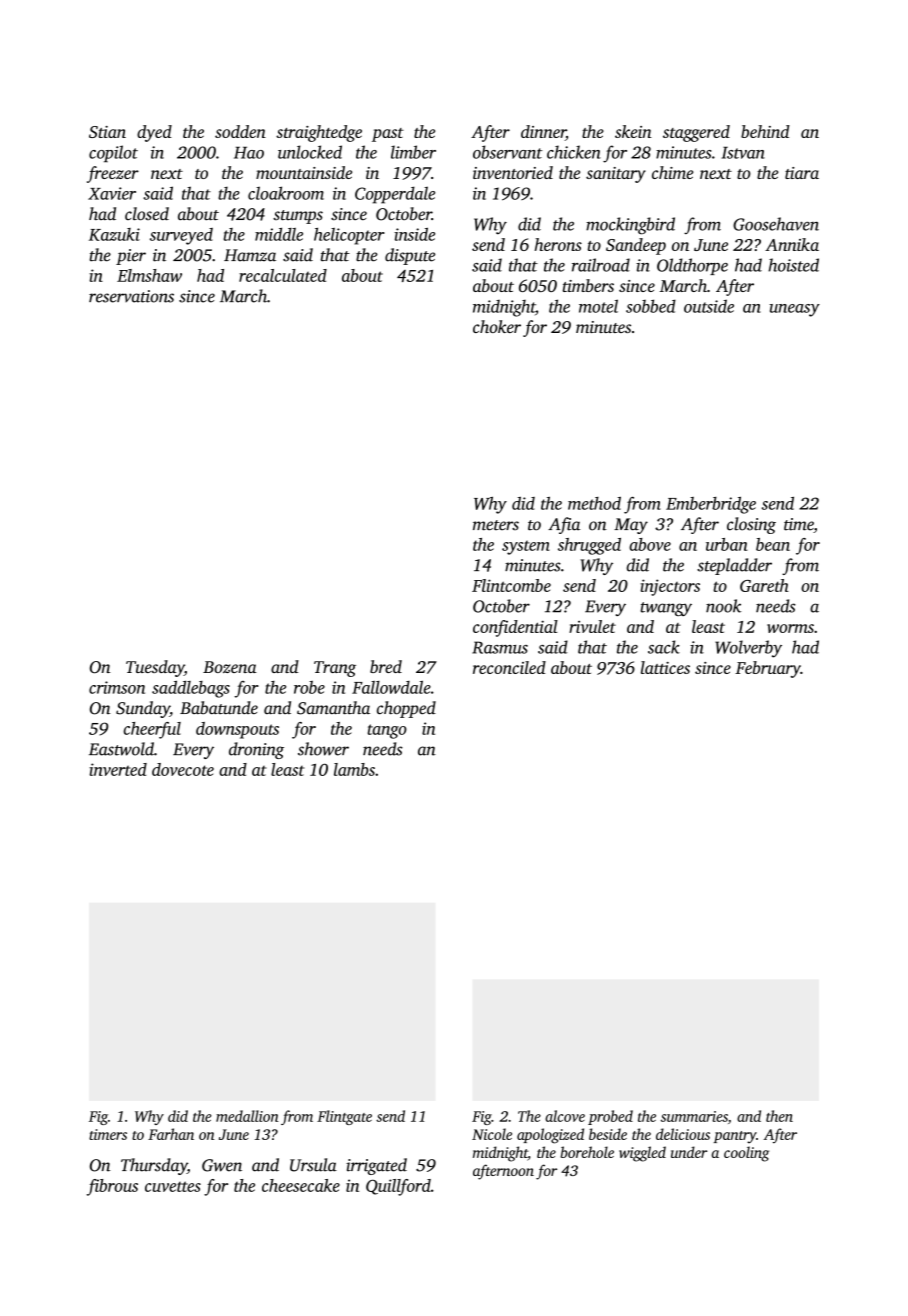 This screenshot has width=908, height=1316. What do you see at coordinates (117, 687) in the screenshot?
I see `crimson` at bounding box center [117, 687].
